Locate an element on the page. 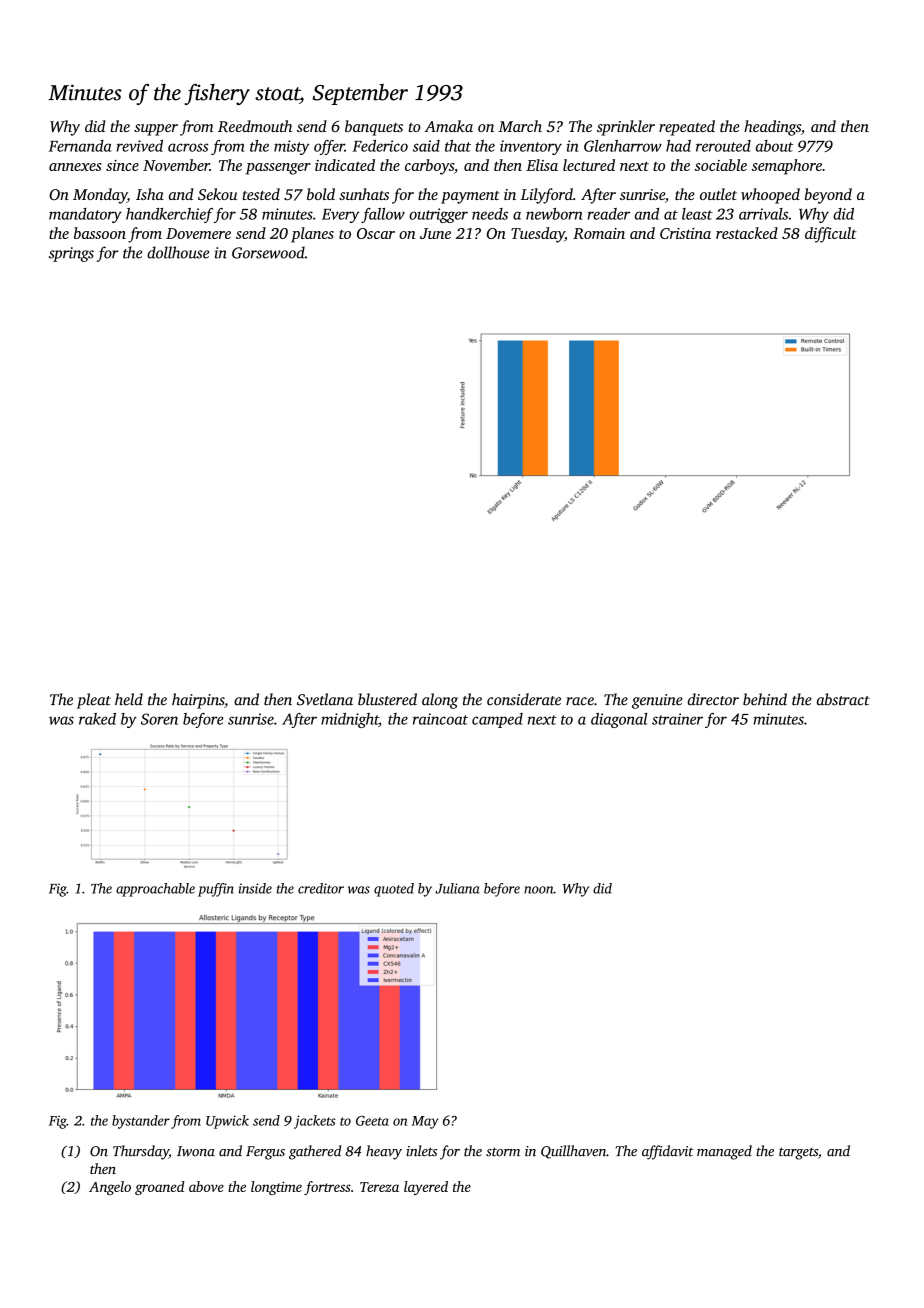  noon is located at coordinates (539, 890).
